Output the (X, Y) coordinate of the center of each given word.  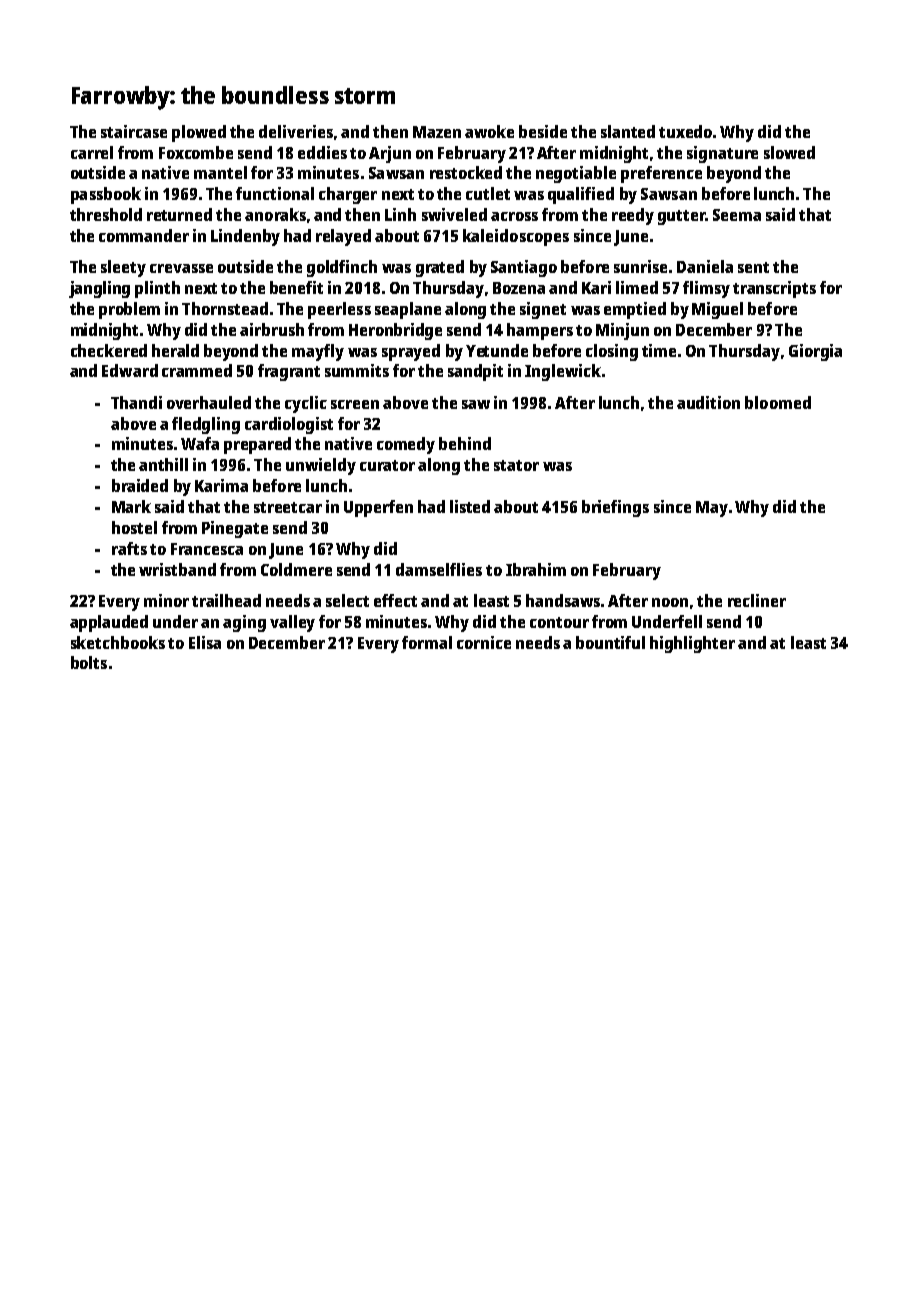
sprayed (411, 352)
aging (244, 623)
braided (140, 485)
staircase (134, 131)
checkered (109, 350)
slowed (789, 152)
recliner (757, 600)
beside (543, 131)
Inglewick (563, 372)
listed (470, 506)
